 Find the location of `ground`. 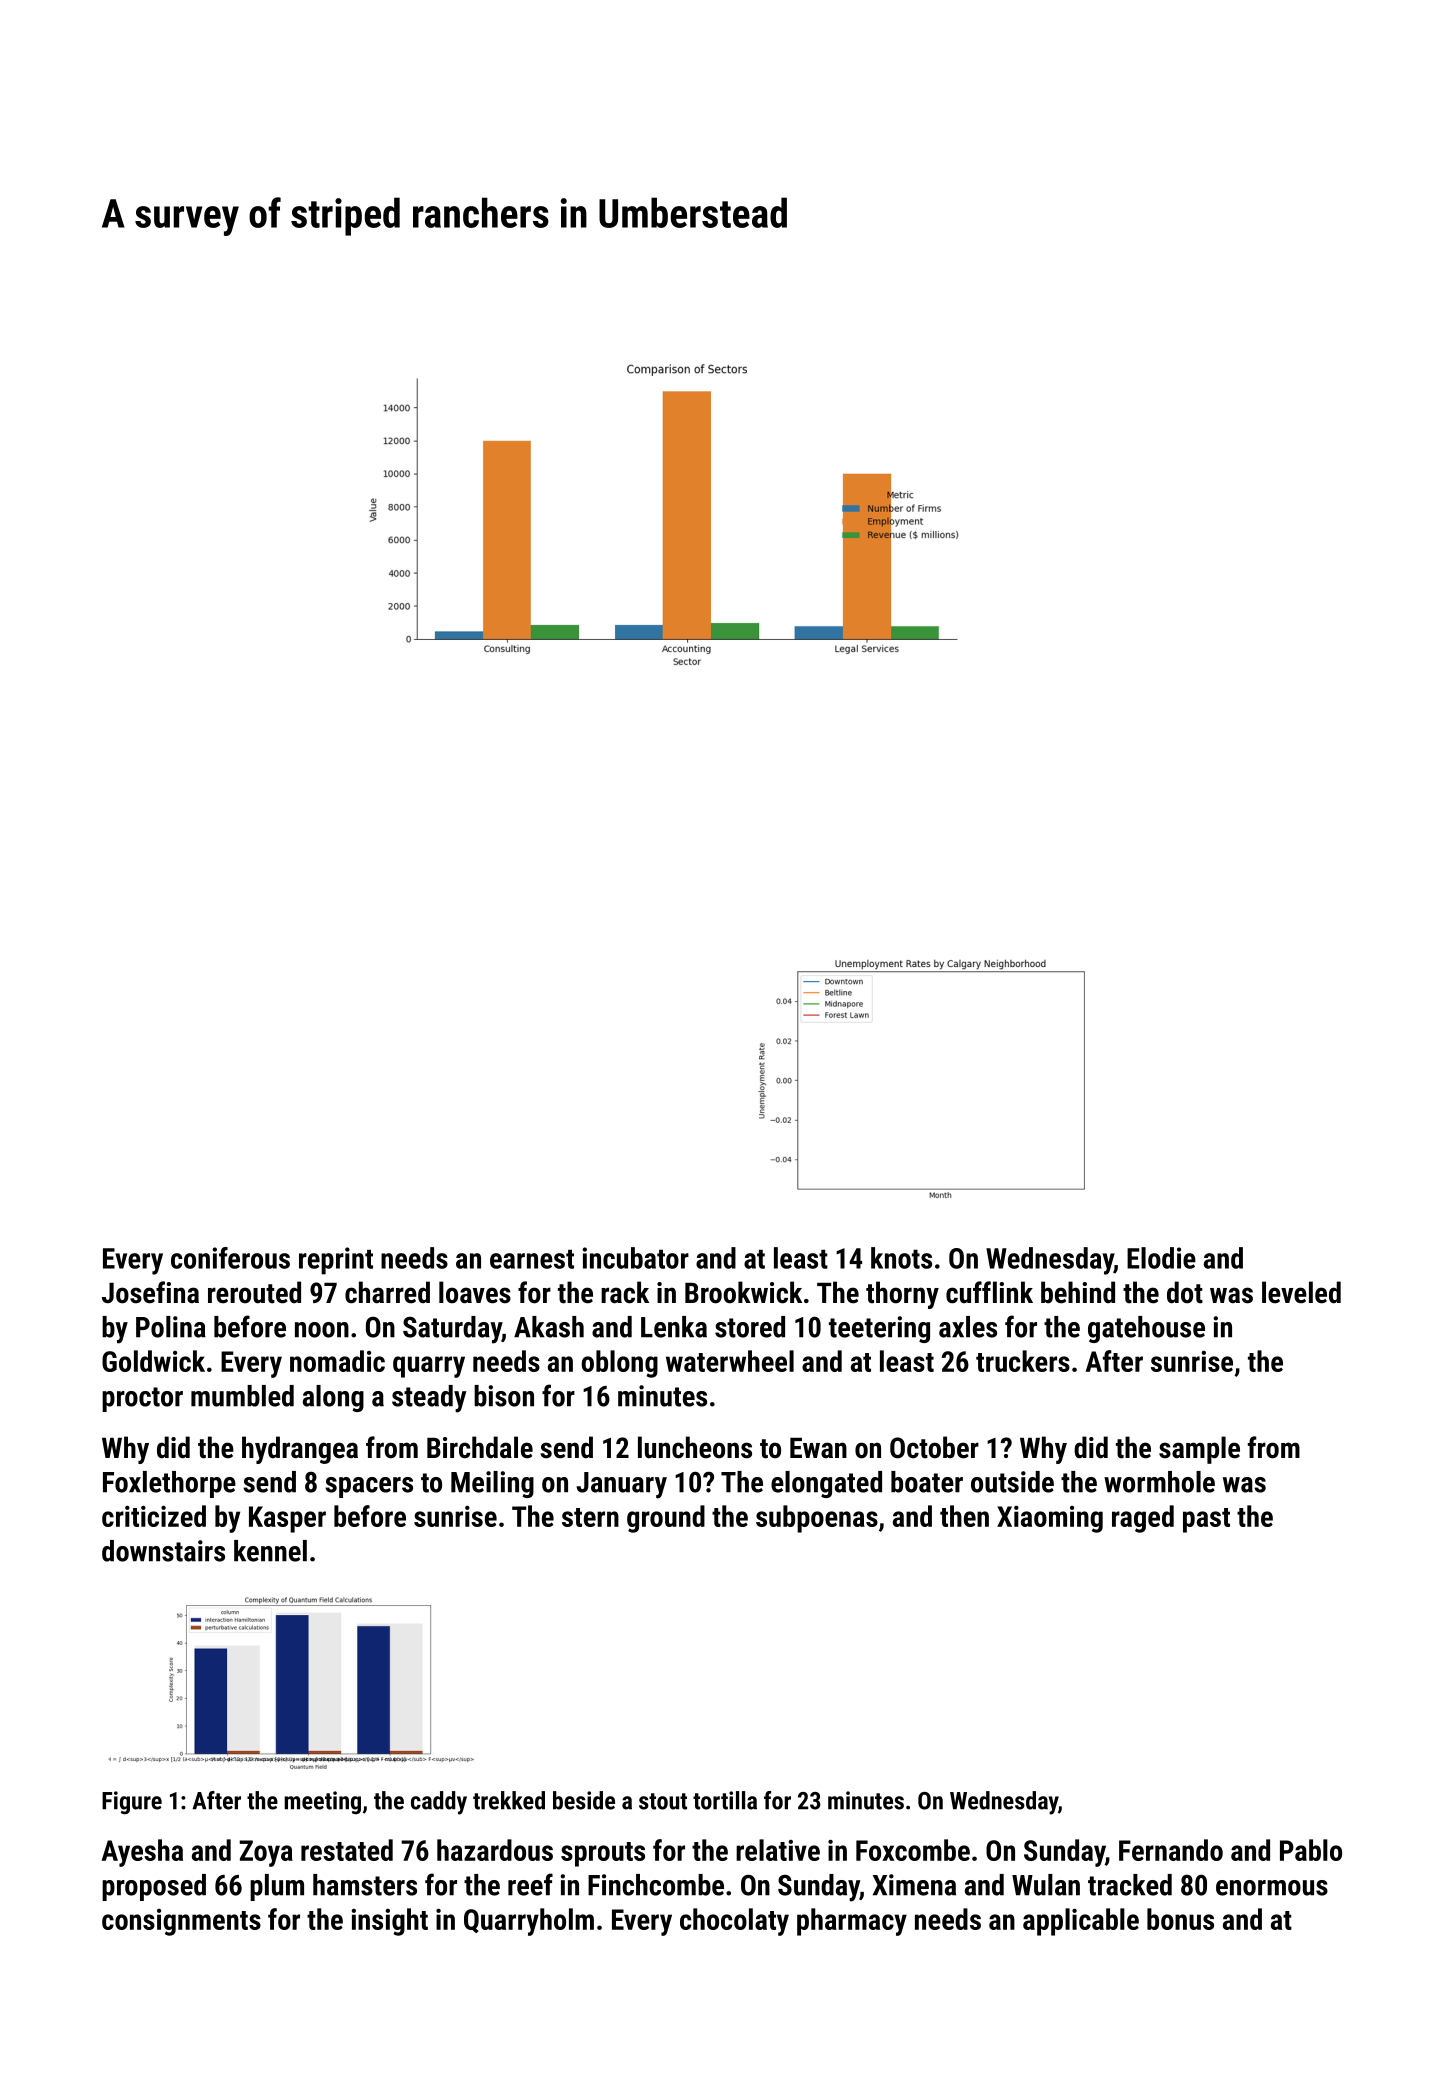

ground is located at coordinates (666, 1519).
